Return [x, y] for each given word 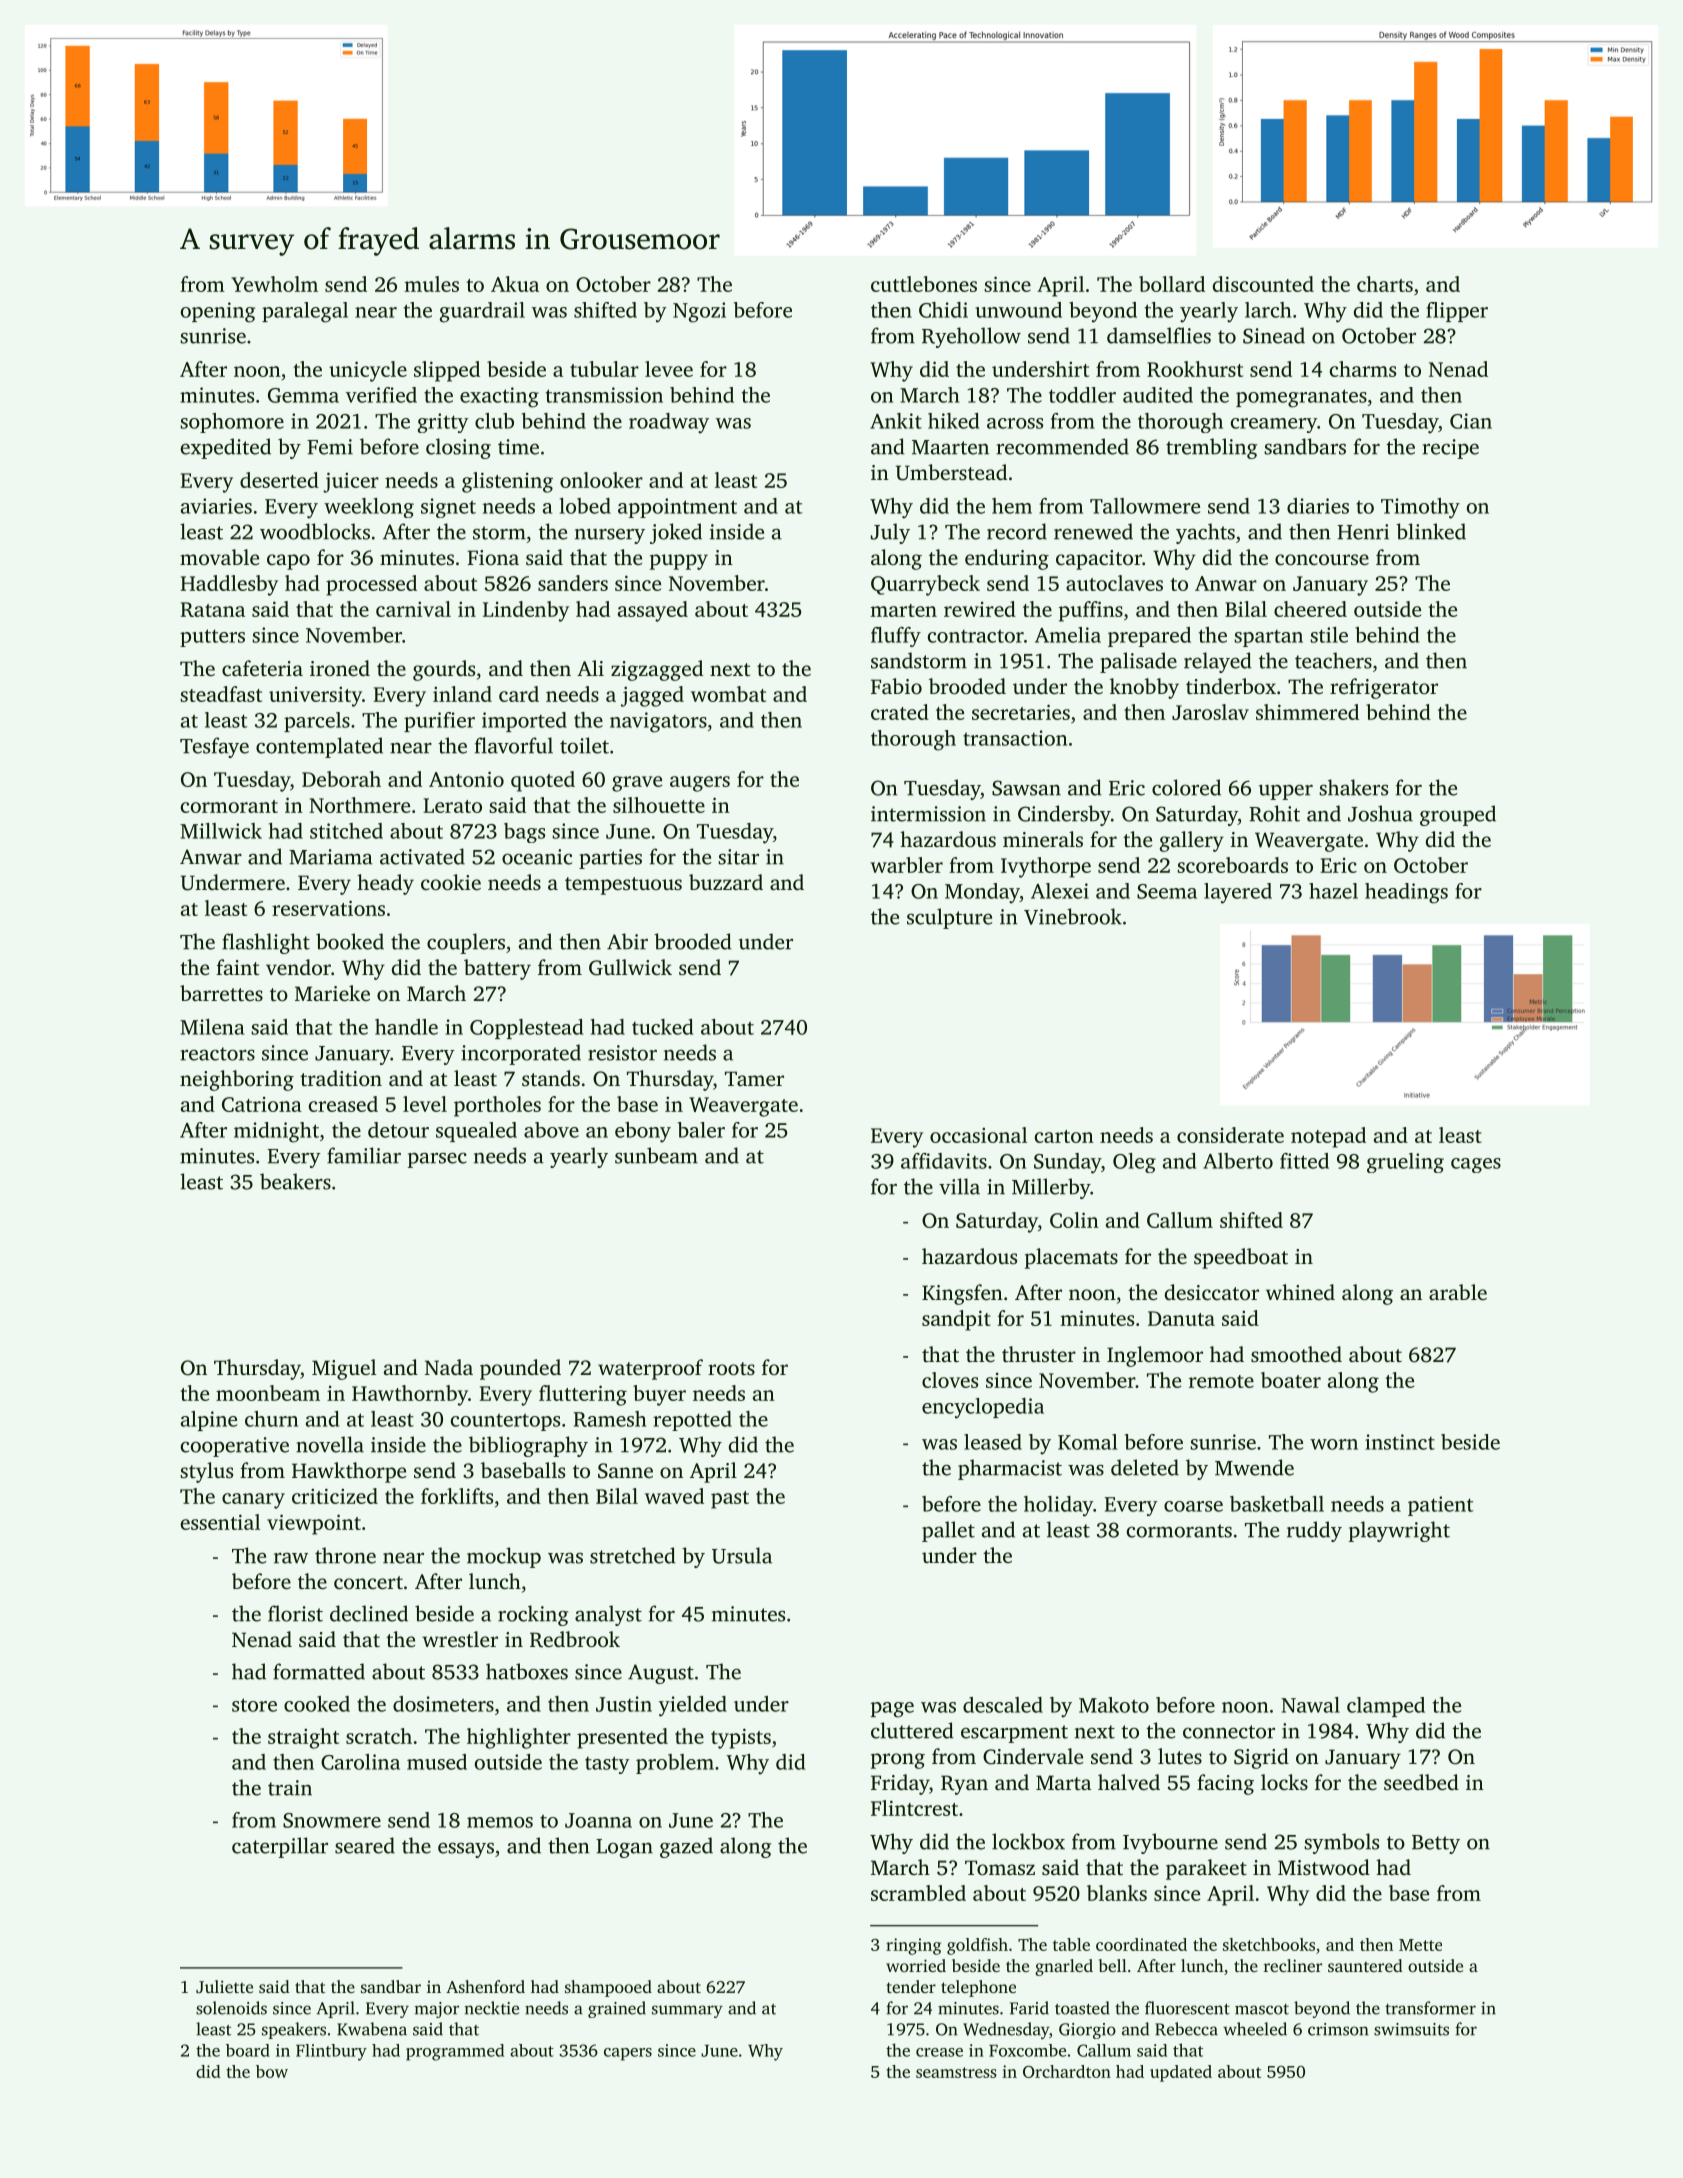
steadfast [221, 694]
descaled [1003, 1705]
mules [432, 284]
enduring [1007, 559]
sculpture [949, 918]
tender [911, 1986]
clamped [1386, 1707]
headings [1406, 893]
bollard [1172, 284]
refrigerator [1384, 688]
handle [406, 1027]
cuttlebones [924, 284]
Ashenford [485, 1986]
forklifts [457, 1496]
